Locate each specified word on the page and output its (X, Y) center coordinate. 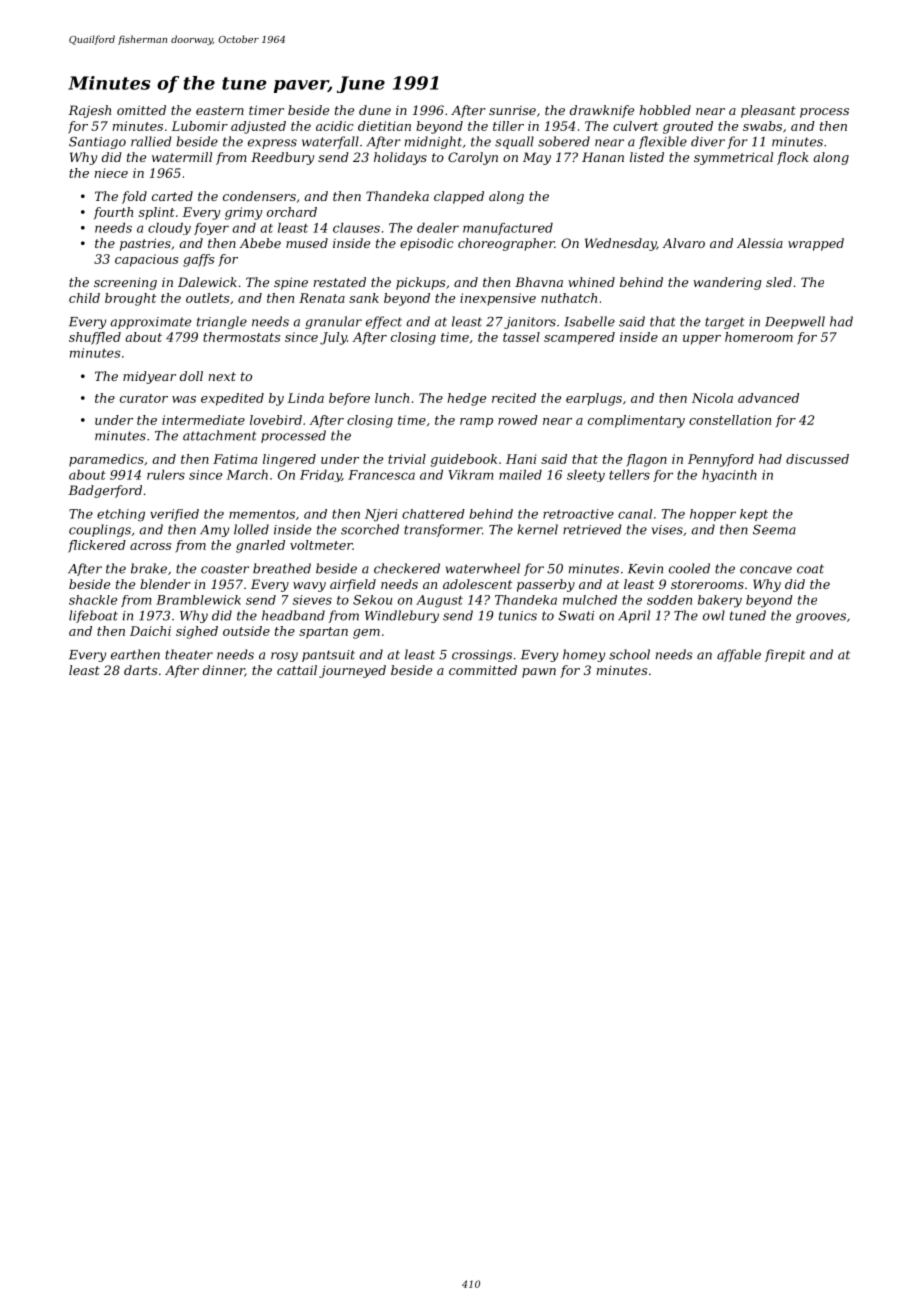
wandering (727, 283)
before (349, 399)
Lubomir (199, 126)
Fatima (235, 459)
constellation (730, 420)
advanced (768, 398)
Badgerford (105, 491)
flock (793, 158)
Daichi (150, 631)
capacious (146, 260)
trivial (407, 459)
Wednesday (620, 244)
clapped (459, 197)
